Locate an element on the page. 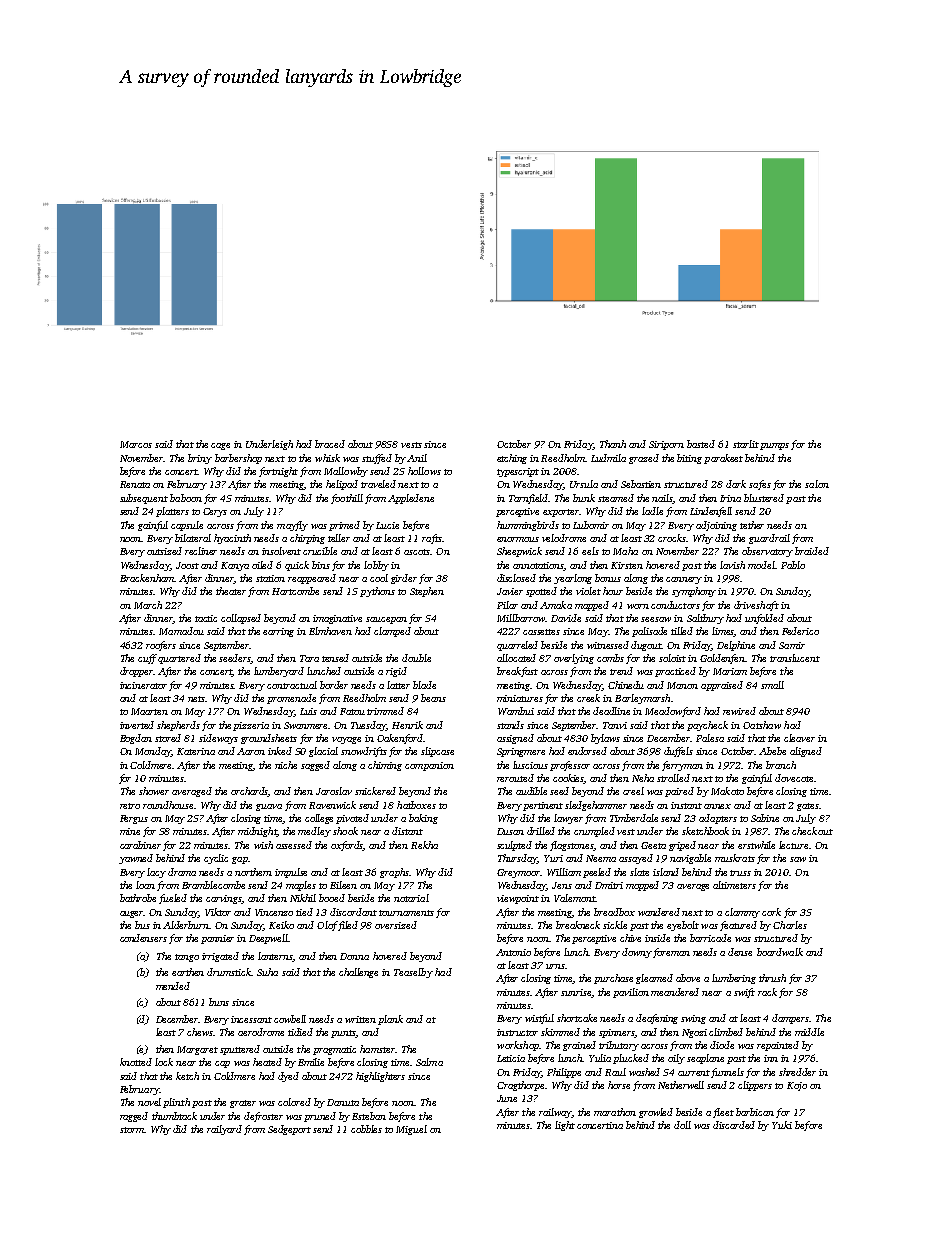 Image resolution: width=952 pixels, height=1233 pixels. horse is located at coordinates (619, 1085).
